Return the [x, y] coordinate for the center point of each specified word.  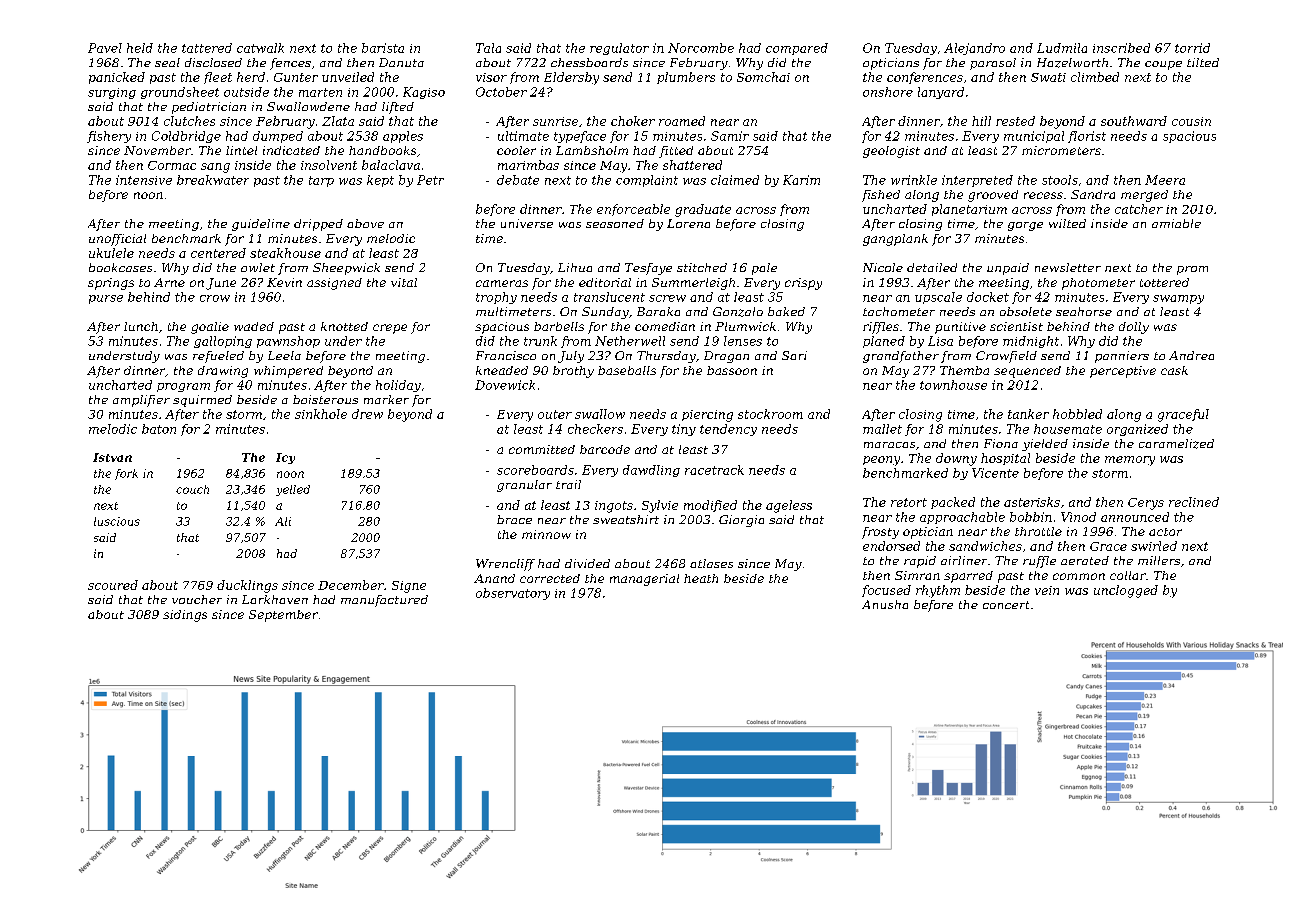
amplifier [141, 401]
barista [383, 48]
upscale [938, 298]
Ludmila [1062, 48]
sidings [185, 616]
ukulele [111, 253]
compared [797, 49]
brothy [573, 372]
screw [667, 298]
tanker [1028, 414]
